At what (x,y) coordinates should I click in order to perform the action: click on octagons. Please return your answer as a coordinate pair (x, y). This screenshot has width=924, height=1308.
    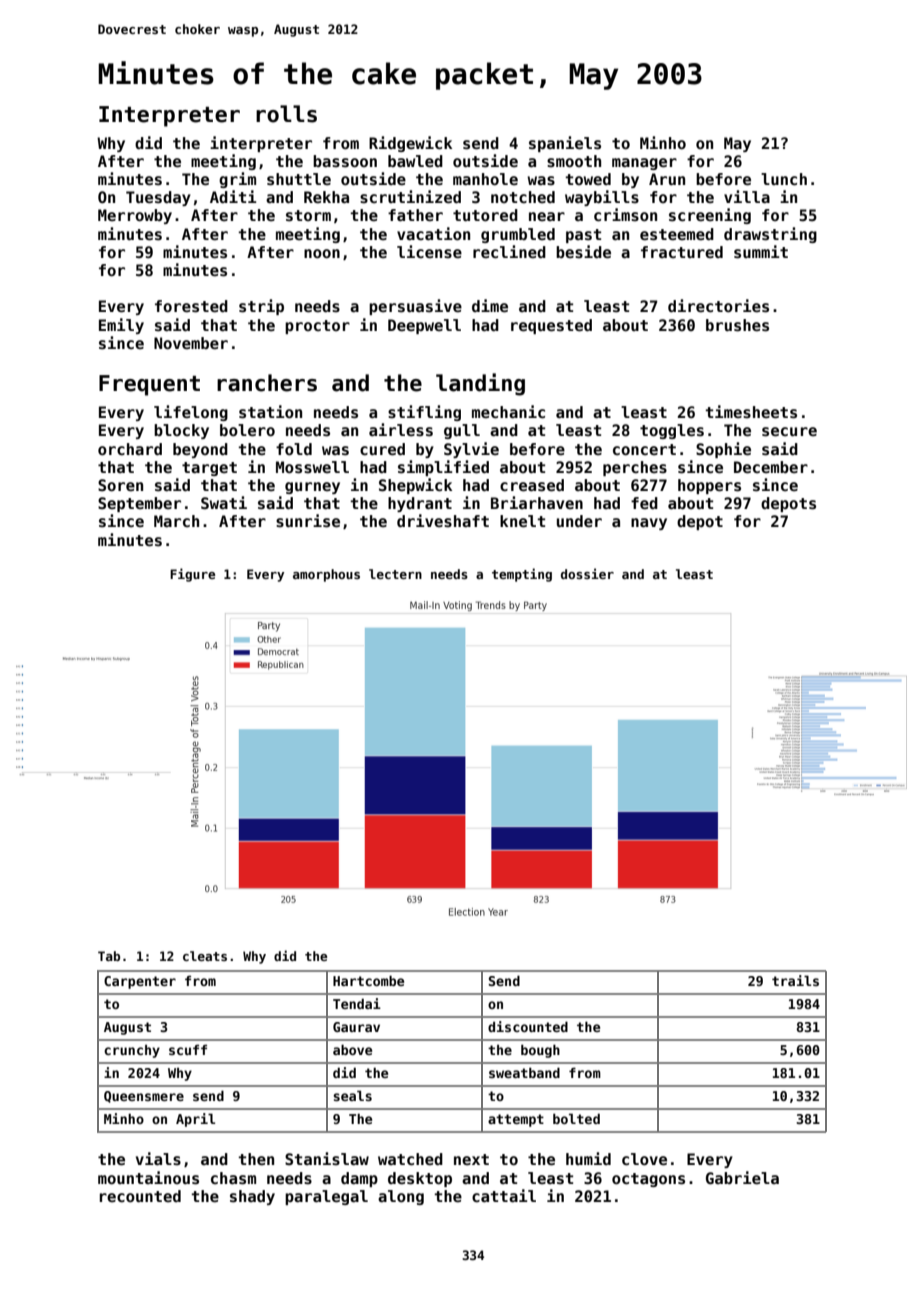
    Looking at the image, I should click on (648, 1180).
